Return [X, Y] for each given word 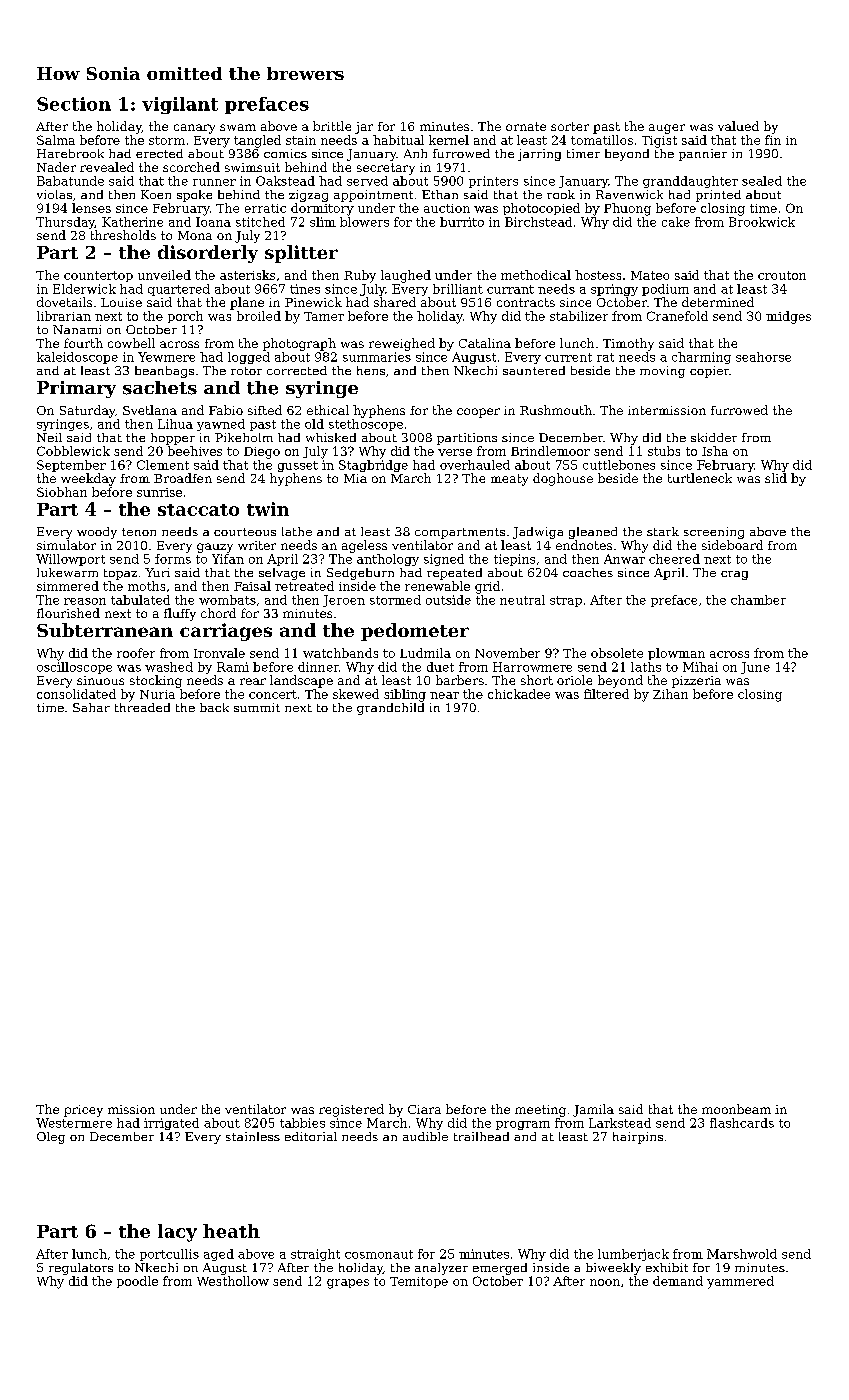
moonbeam [736, 1109]
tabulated [140, 600]
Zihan [670, 694]
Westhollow [233, 1281]
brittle [332, 126]
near [444, 695]
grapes [348, 1284]
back [214, 707]
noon [605, 1282]
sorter [570, 126]
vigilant [180, 105]
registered [351, 1110]
